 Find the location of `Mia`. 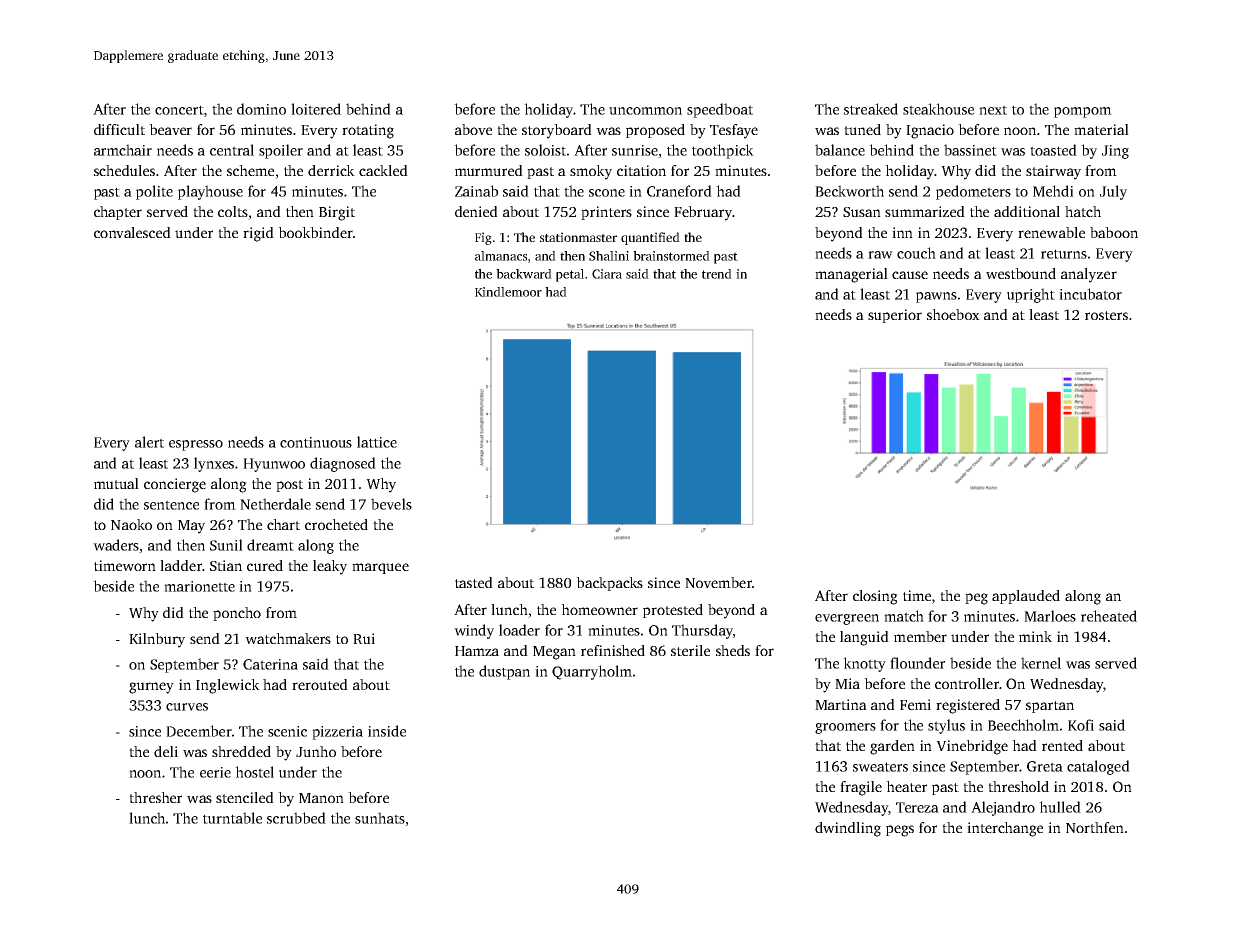

Mia is located at coordinates (847, 683).
